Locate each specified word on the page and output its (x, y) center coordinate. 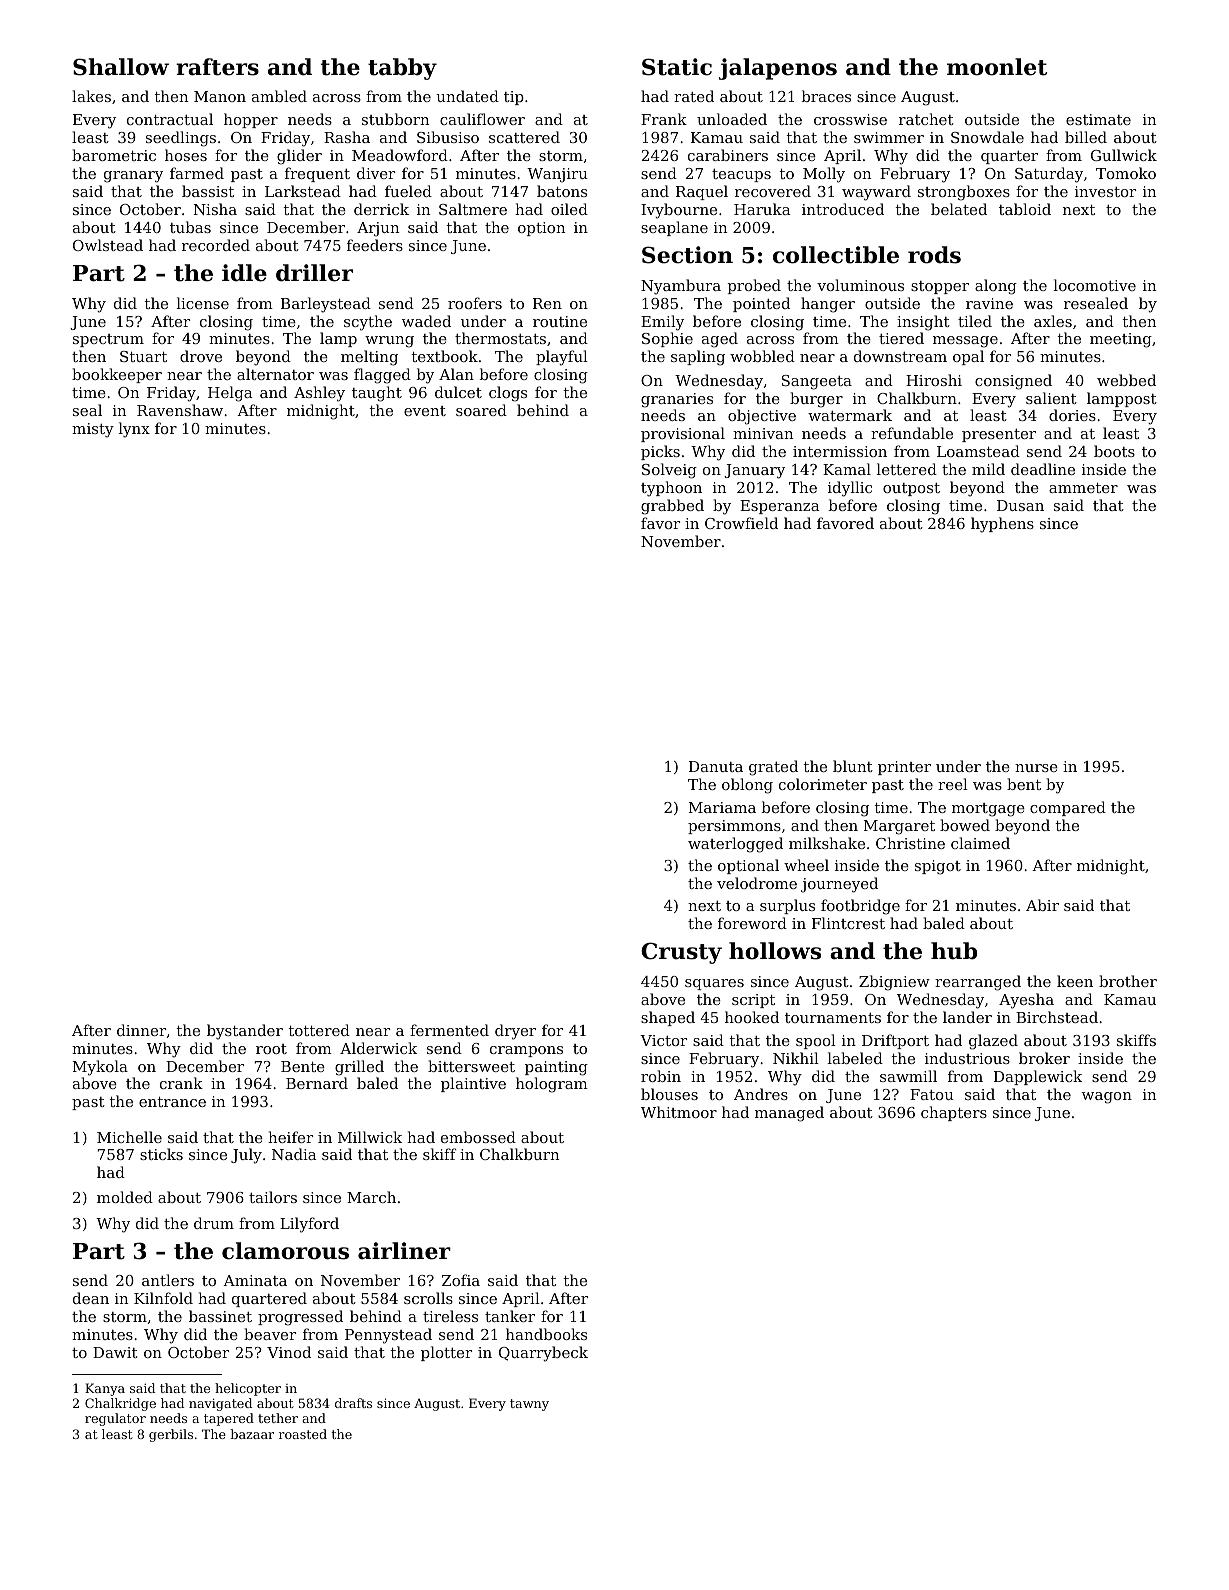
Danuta (716, 766)
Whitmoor (679, 1112)
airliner (404, 1251)
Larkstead (303, 191)
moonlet (997, 67)
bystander (245, 1032)
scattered (524, 137)
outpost (911, 489)
